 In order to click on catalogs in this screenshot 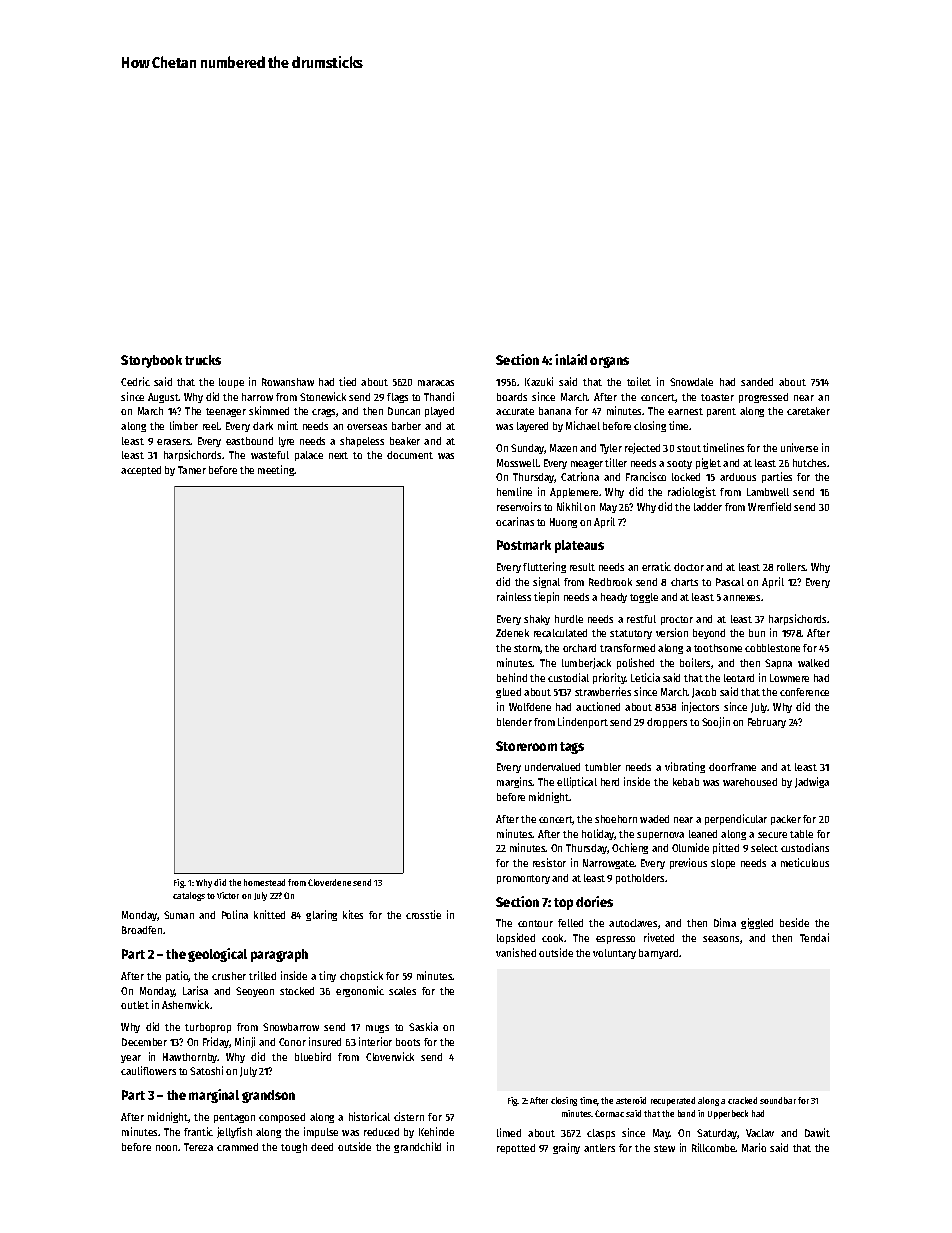, I will do `click(189, 896)`.
